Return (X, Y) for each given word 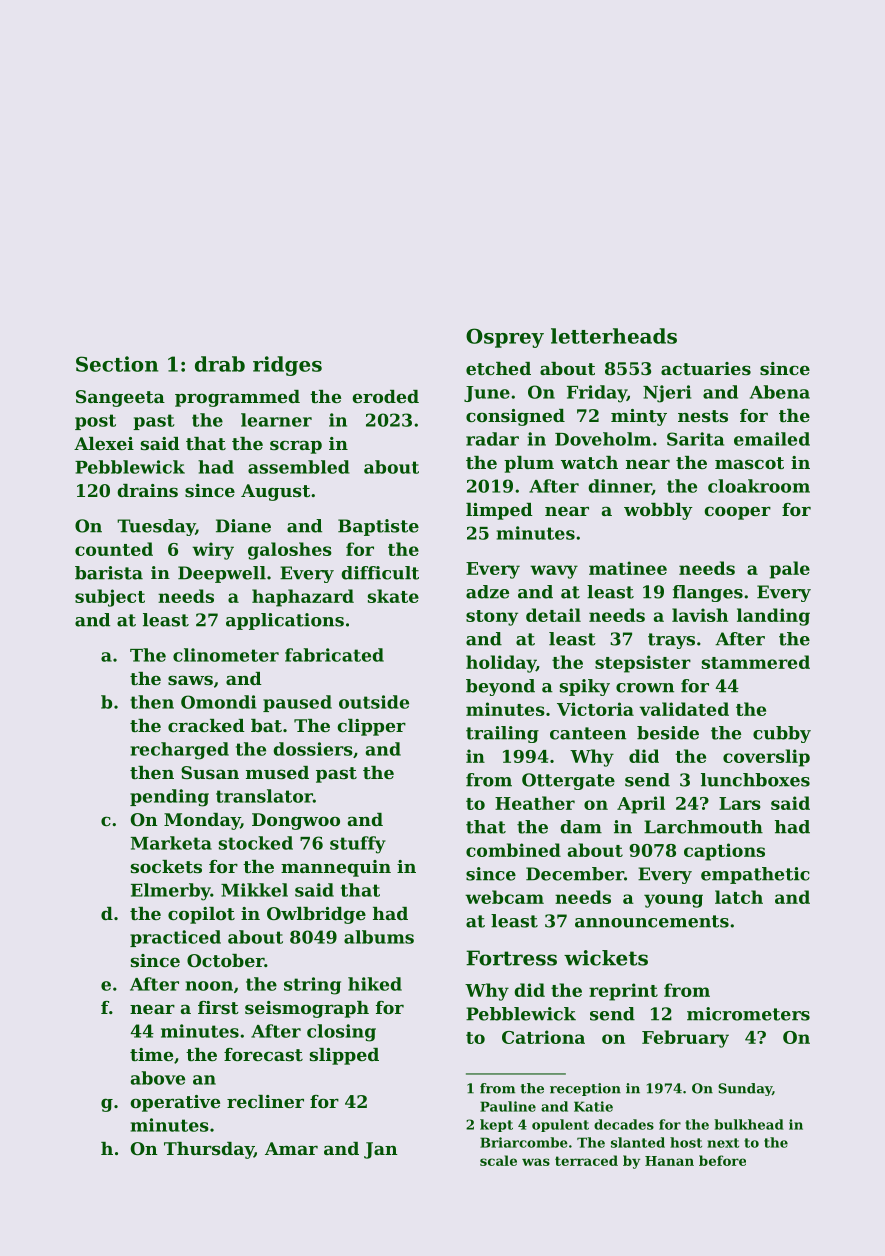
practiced (175, 938)
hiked (375, 984)
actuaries (706, 368)
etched (498, 368)
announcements (652, 921)
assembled (299, 467)
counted (114, 549)
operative (175, 1103)
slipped (344, 1056)
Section (117, 364)
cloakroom (759, 486)
